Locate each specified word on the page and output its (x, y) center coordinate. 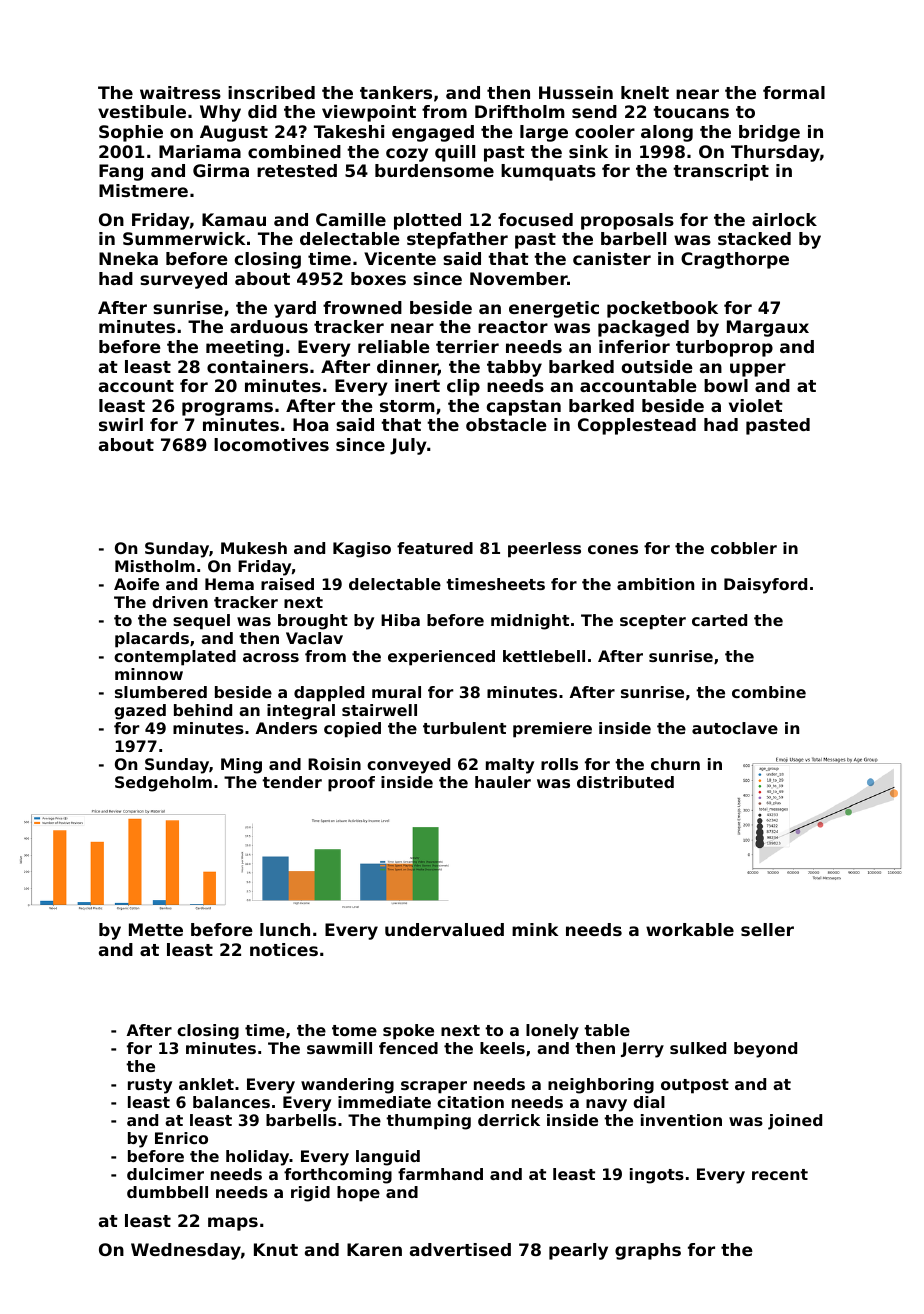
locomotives (271, 444)
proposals (627, 221)
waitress (180, 92)
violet (756, 405)
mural (396, 692)
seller (767, 929)
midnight (530, 622)
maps (233, 1224)
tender (292, 782)
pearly (578, 1251)
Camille (351, 219)
